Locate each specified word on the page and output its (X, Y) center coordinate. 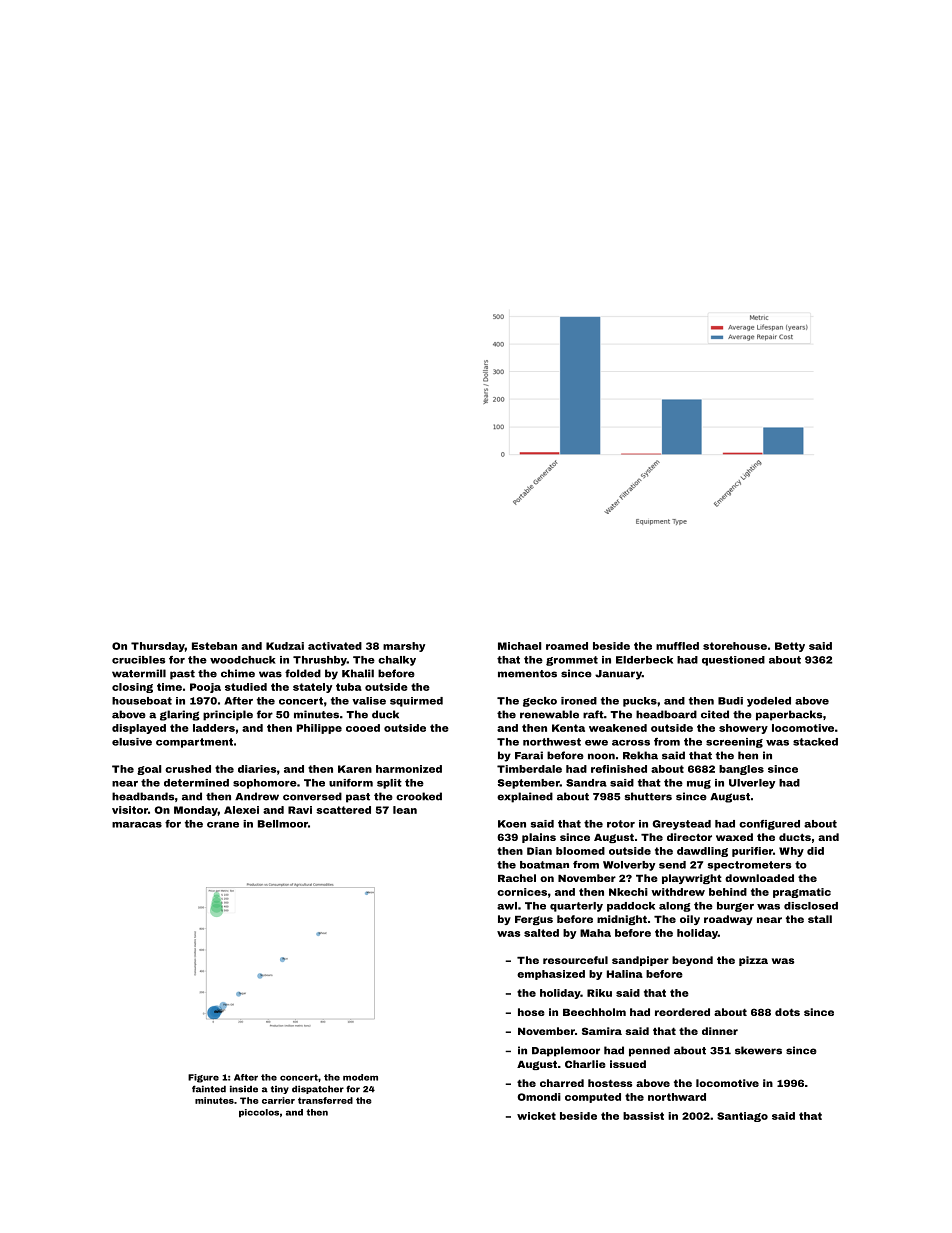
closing (132, 688)
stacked (815, 742)
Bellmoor (283, 824)
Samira (602, 1031)
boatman (544, 865)
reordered (682, 1012)
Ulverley (752, 784)
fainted (209, 1089)
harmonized (409, 769)
